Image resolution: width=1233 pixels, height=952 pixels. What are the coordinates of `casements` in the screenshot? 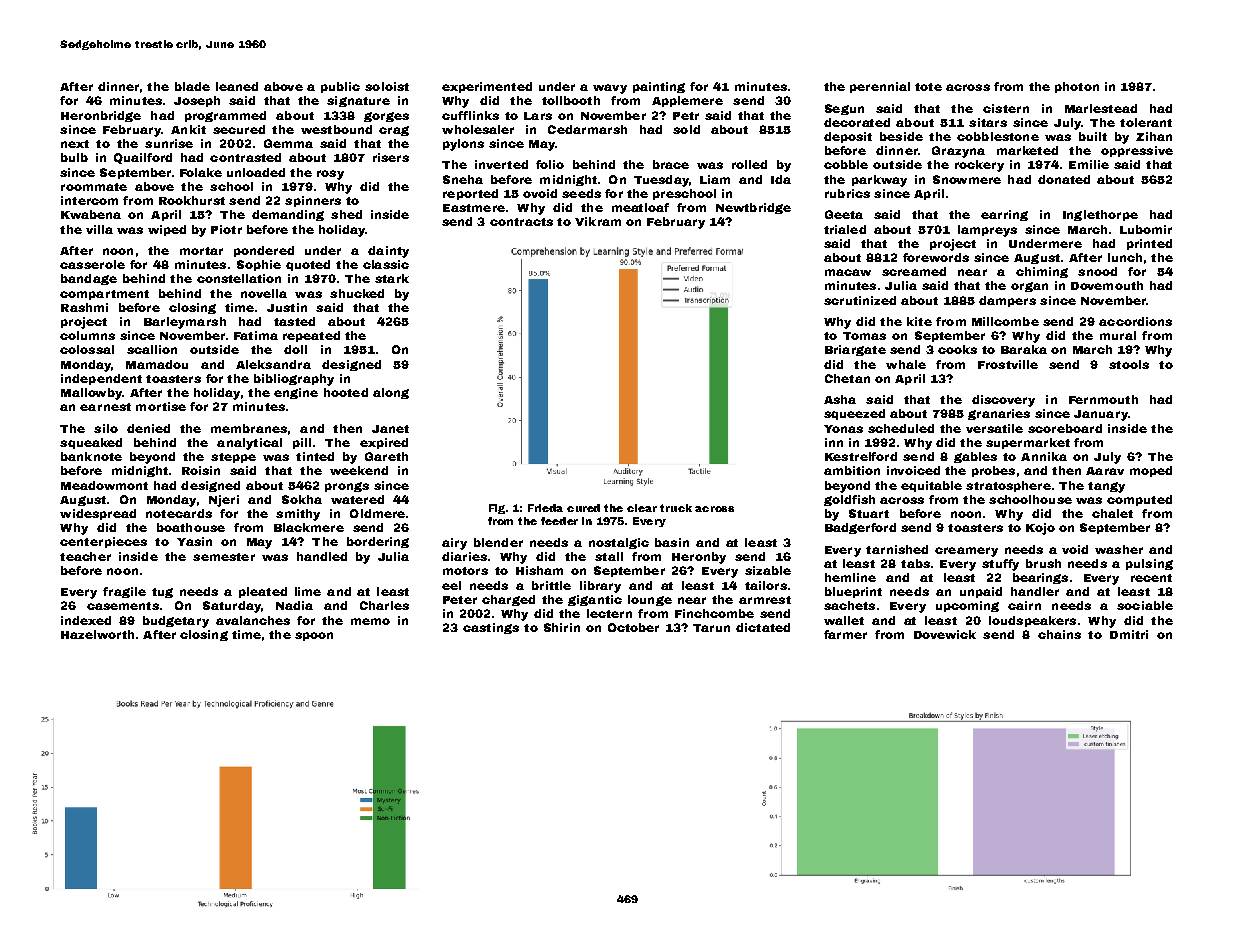 It's located at (123, 606).
